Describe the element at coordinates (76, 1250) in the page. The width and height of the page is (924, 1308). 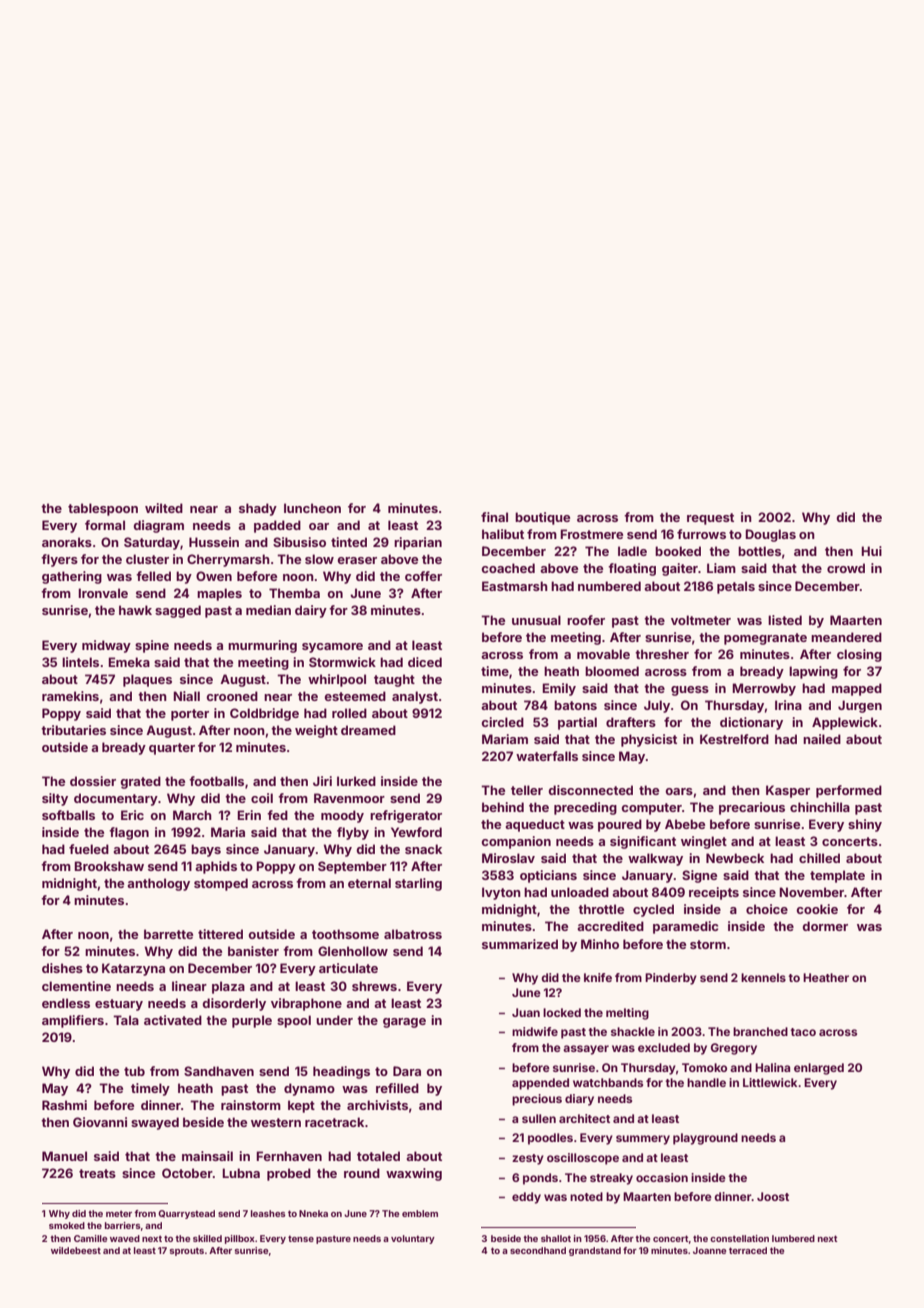
I see `wildebeest` at that location.
